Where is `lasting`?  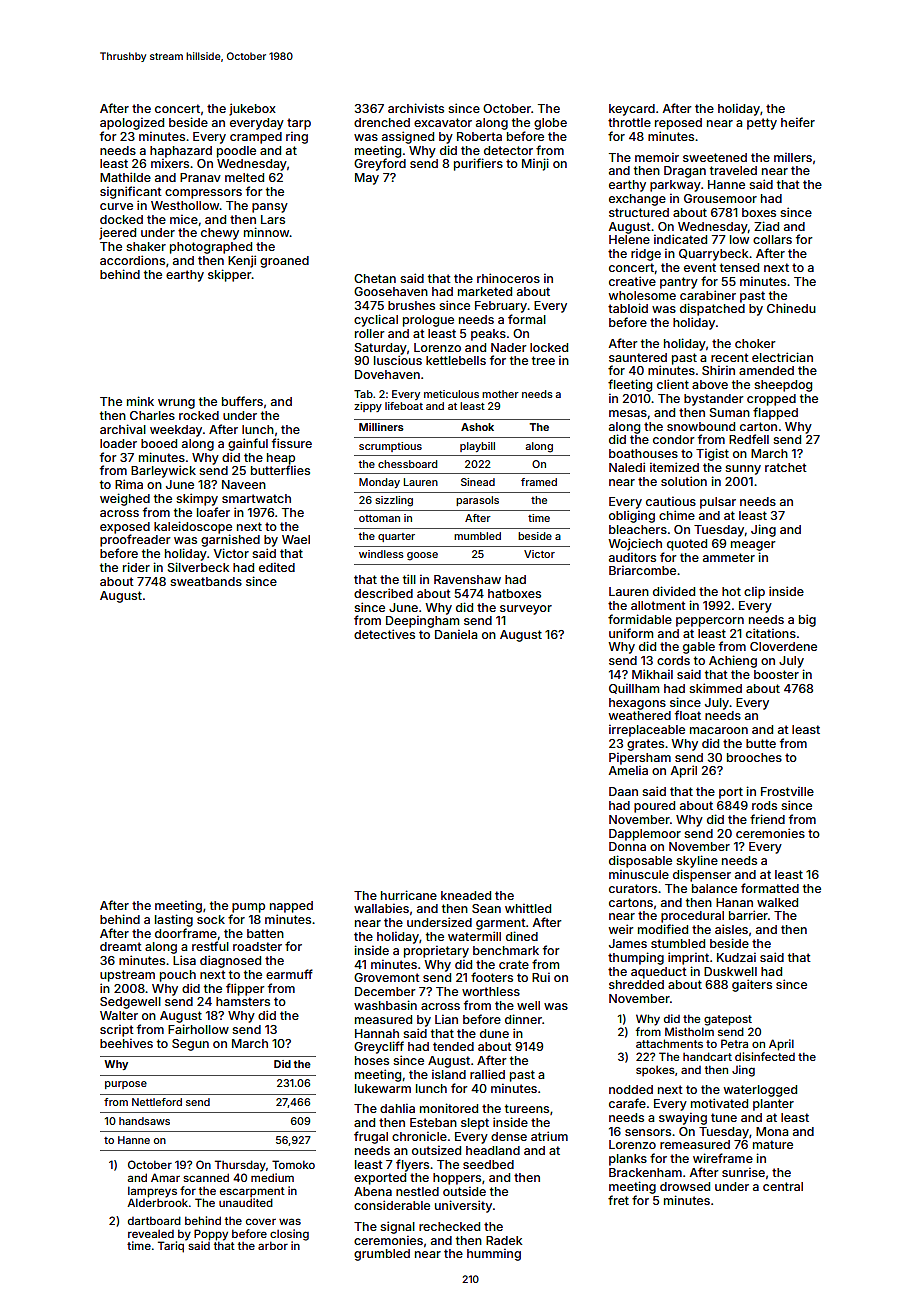 lasting is located at coordinates (174, 920).
